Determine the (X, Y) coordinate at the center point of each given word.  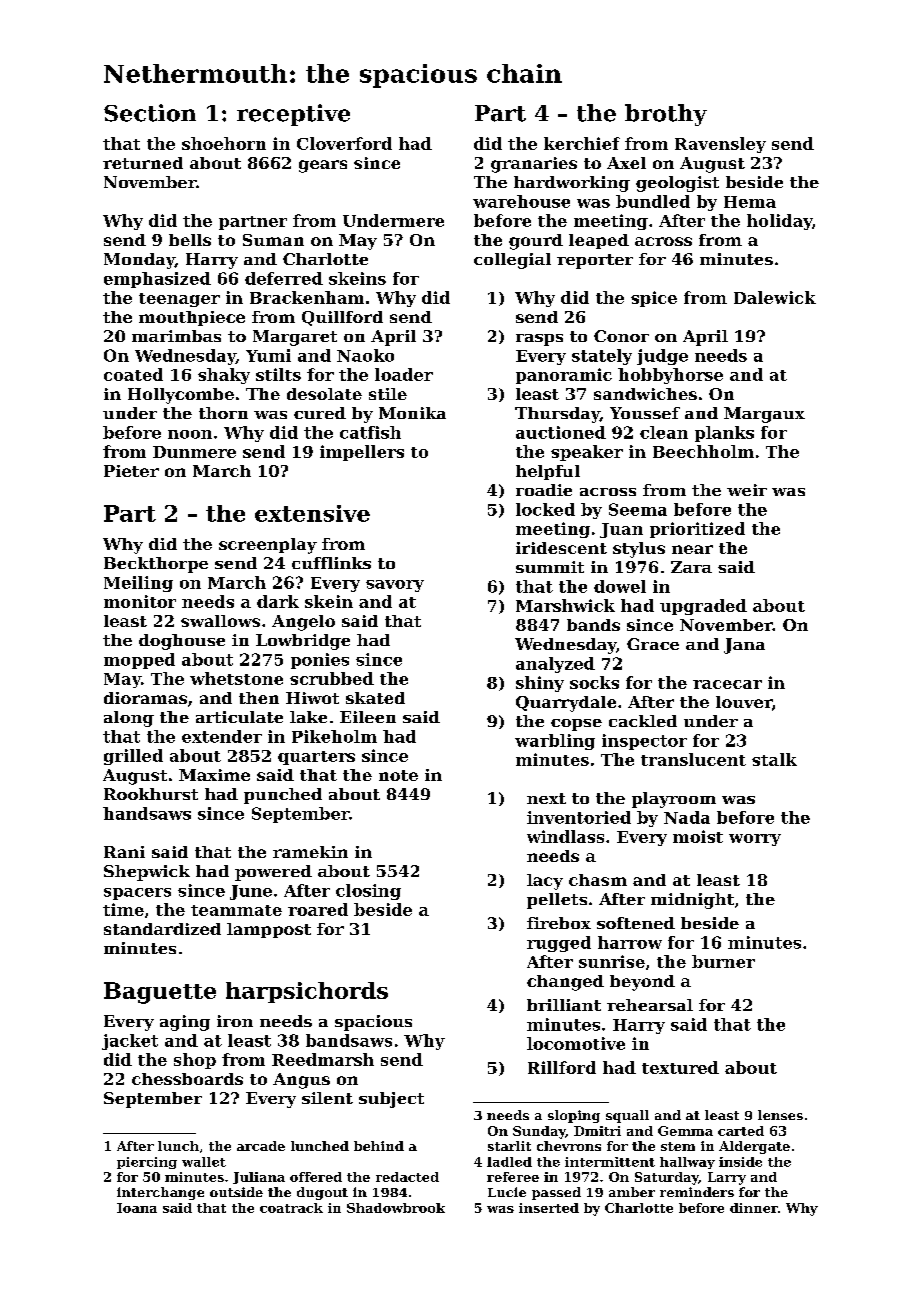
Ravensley (720, 145)
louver (744, 702)
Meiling (138, 584)
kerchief (582, 143)
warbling (555, 742)
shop (195, 1061)
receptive (293, 115)
